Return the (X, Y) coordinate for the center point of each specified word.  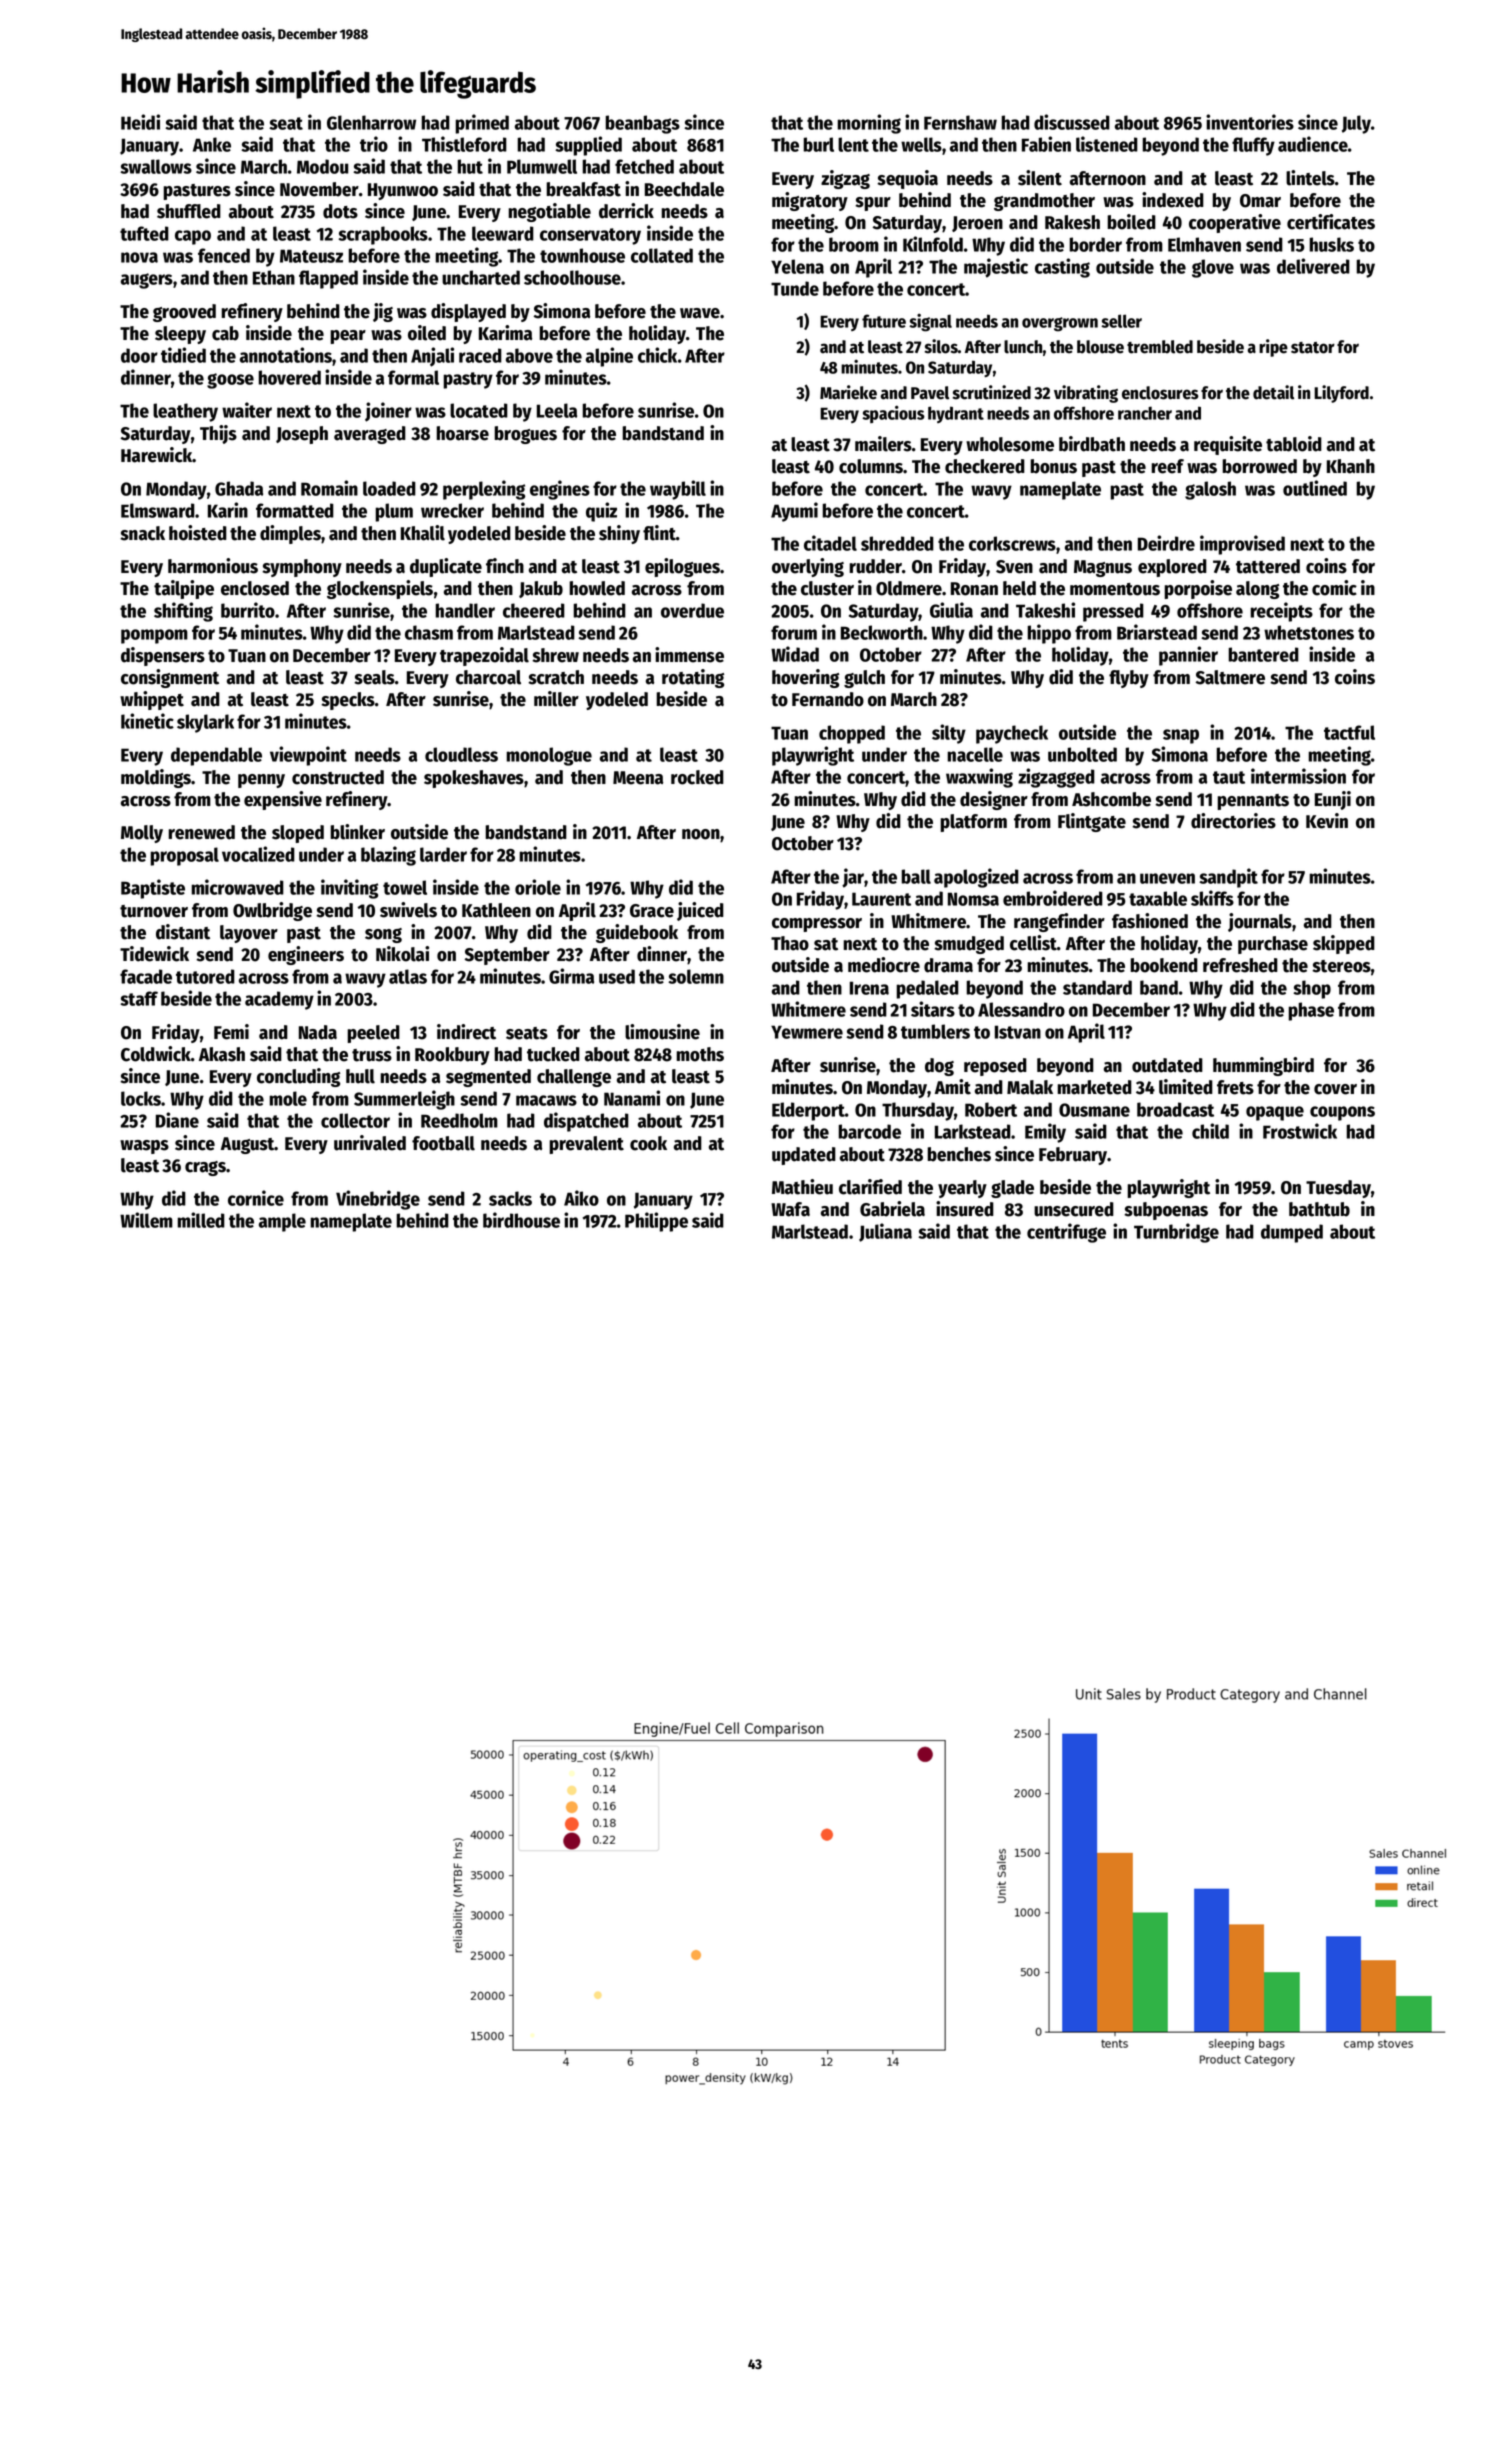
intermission (1298, 776)
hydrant (956, 414)
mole (288, 1098)
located (479, 410)
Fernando (828, 699)
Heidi (140, 122)
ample (282, 1222)
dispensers (163, 656)
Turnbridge (1176, 1233)
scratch (556, 677)
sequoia (907, 179)
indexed (1173, 200)
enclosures (1160, 393)
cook (648, 1143)
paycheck (1012, 734)
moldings (156, 778)
